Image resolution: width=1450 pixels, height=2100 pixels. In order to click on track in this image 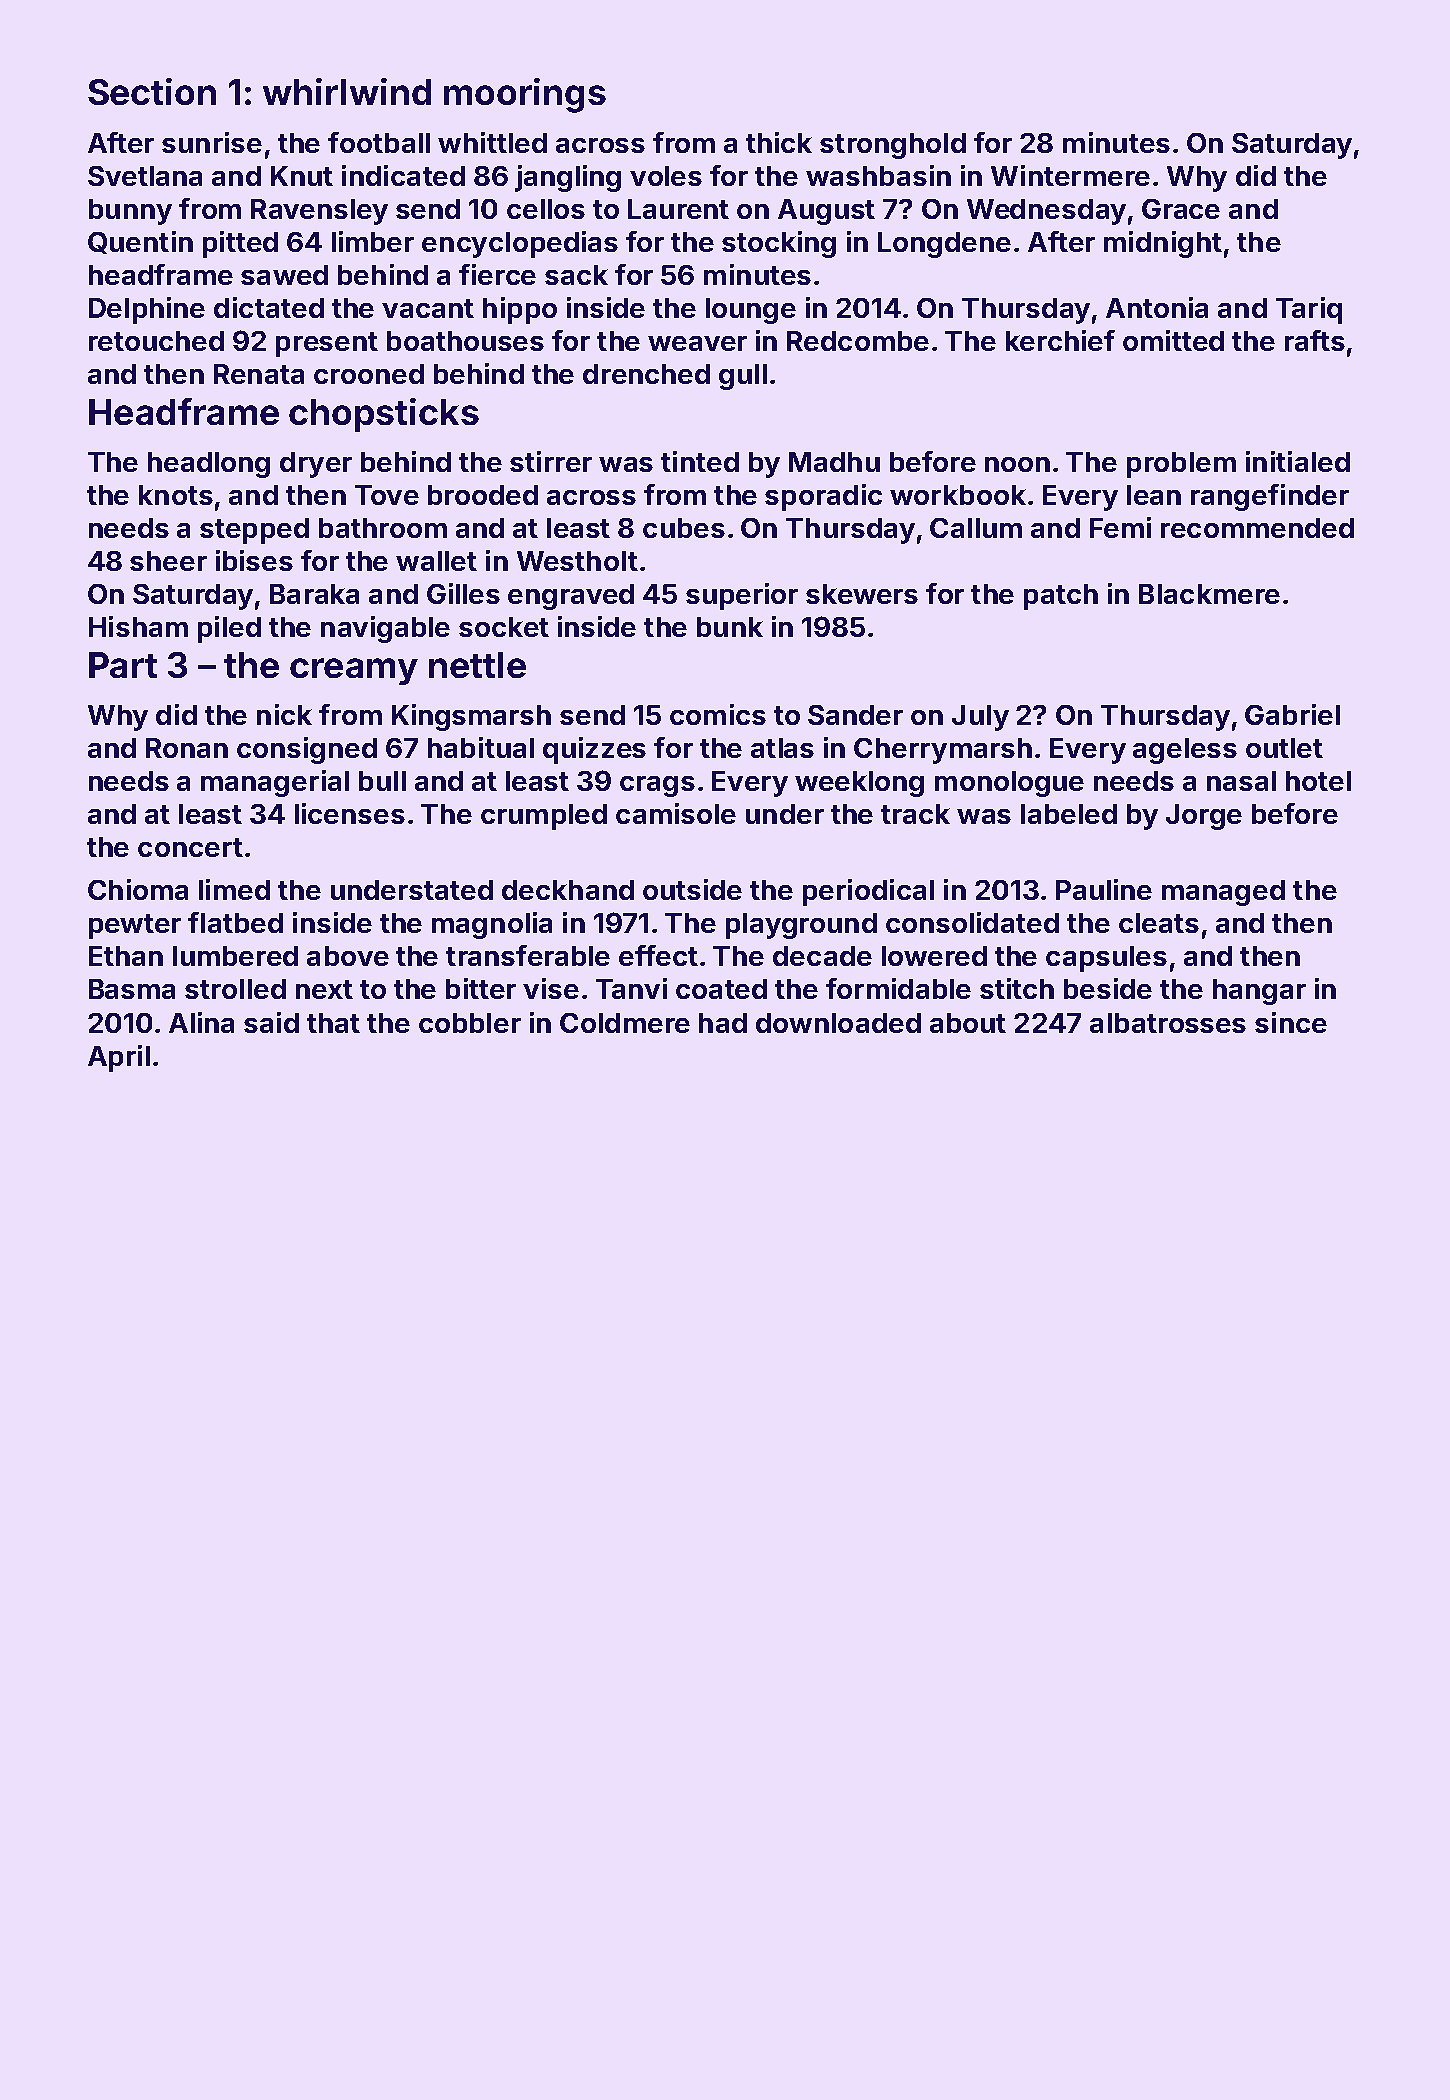, I will do `click(915, 814)`.
